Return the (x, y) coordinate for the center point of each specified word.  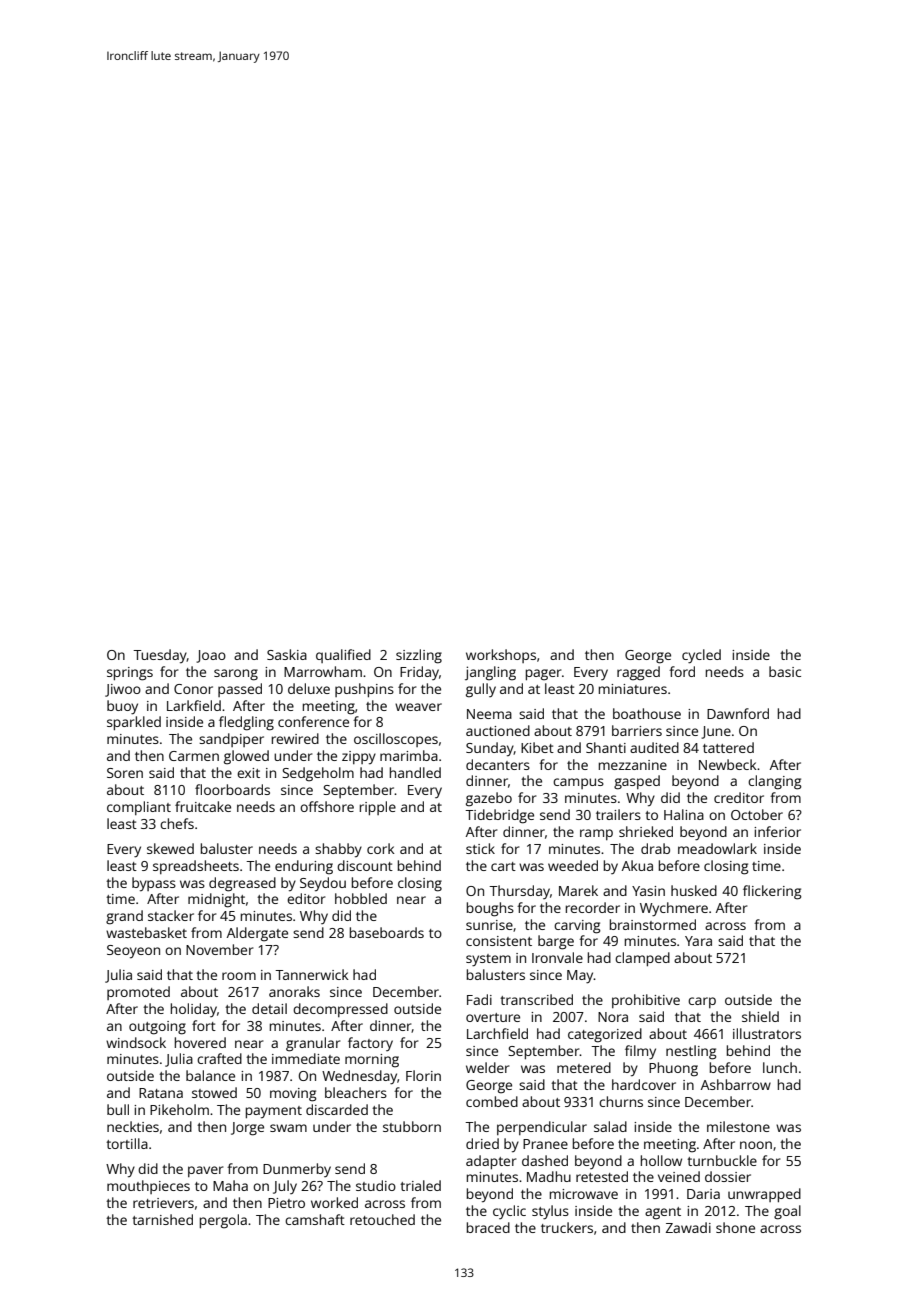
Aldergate (257, 934)
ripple (378, 808)
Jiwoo (123, 690)
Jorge (247, 1129)
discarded (337, 1109)
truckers (567, 1227)
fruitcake (203, 806)
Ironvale (557, 957)
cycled (701, 656)
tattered (728, 747)
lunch (780, 1067)
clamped (642, 959)
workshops (501, 656)
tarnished (162, 1219)
